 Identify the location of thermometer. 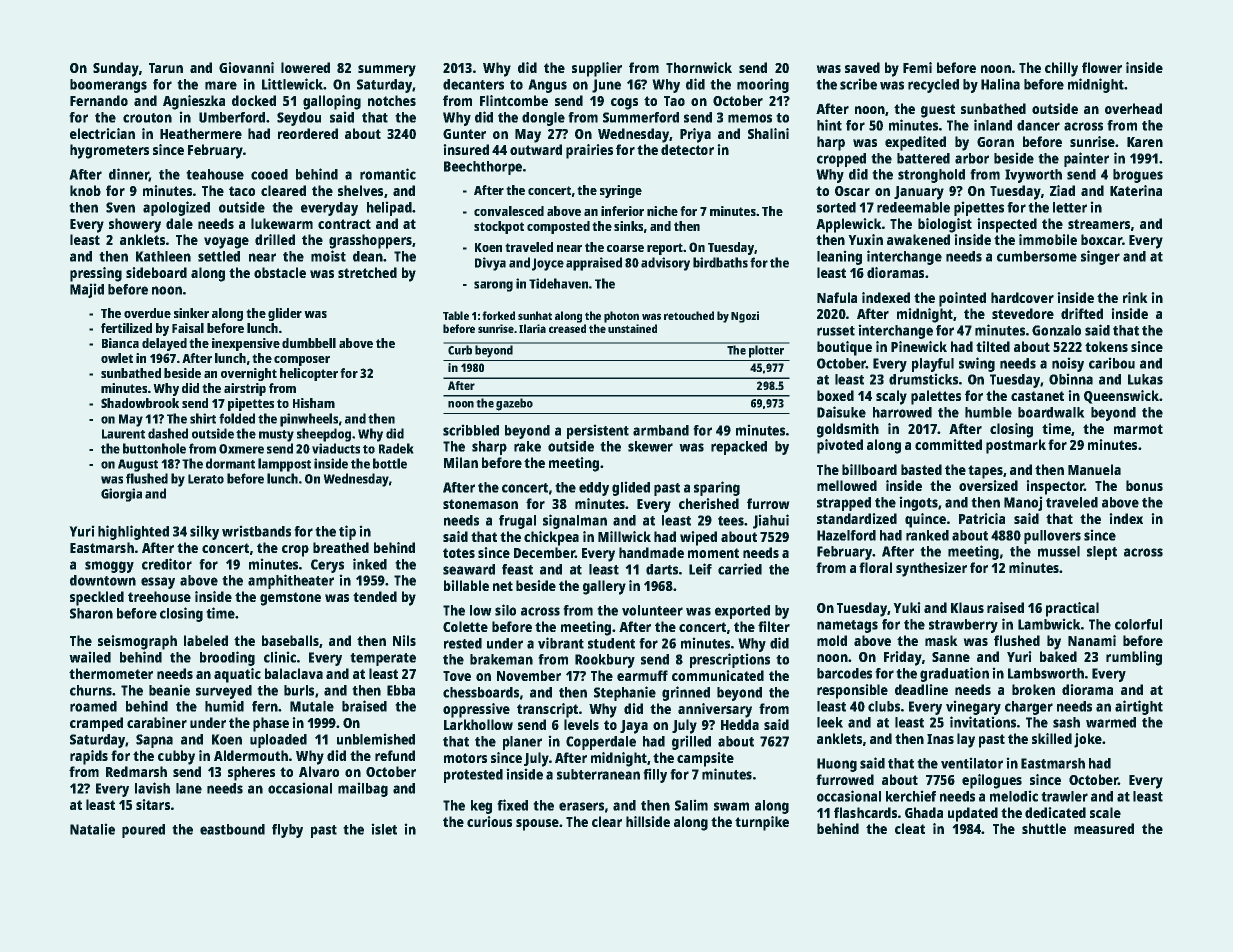
(111, 673).
